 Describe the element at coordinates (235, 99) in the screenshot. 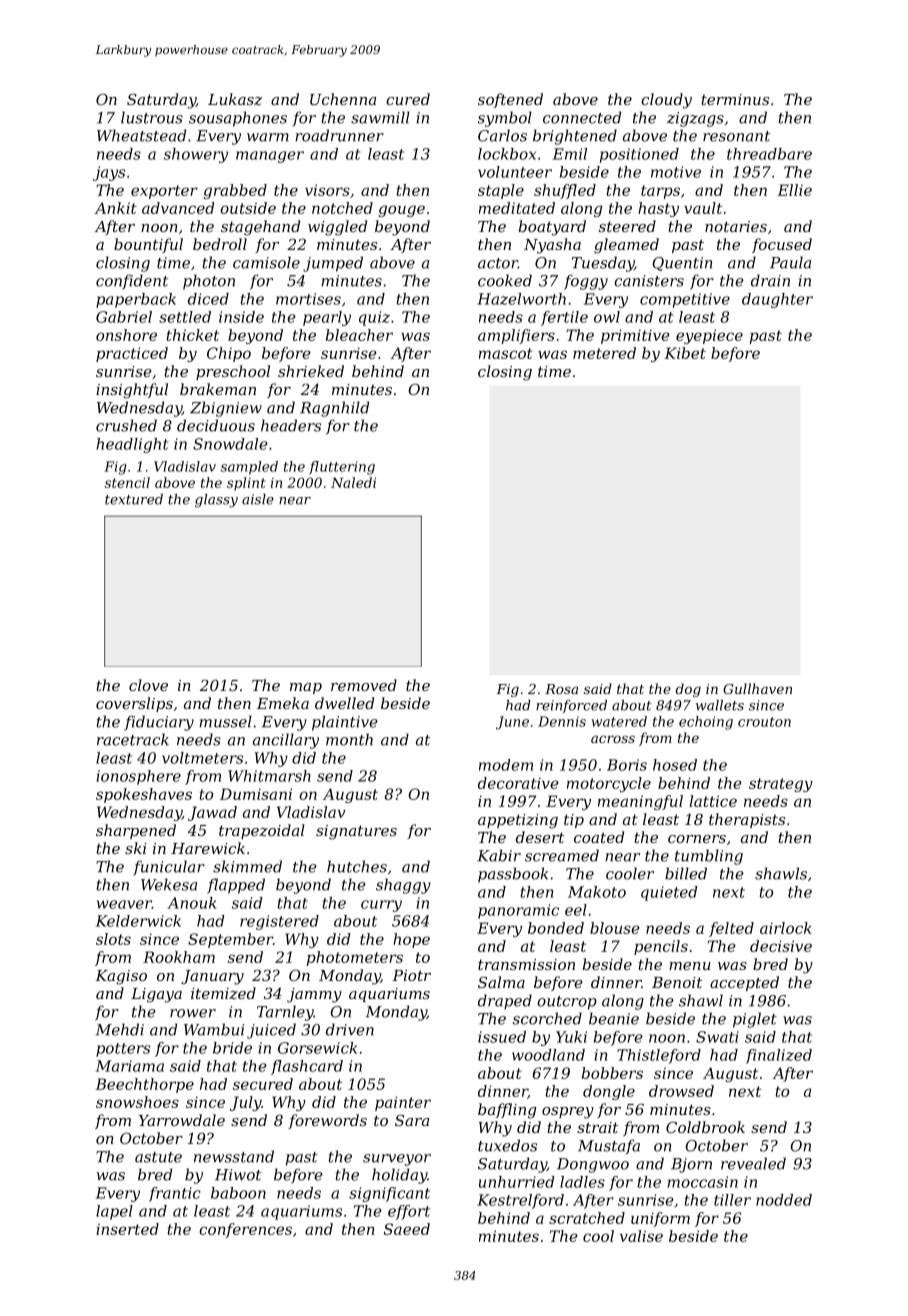

I see `Lukasz` at that location.
